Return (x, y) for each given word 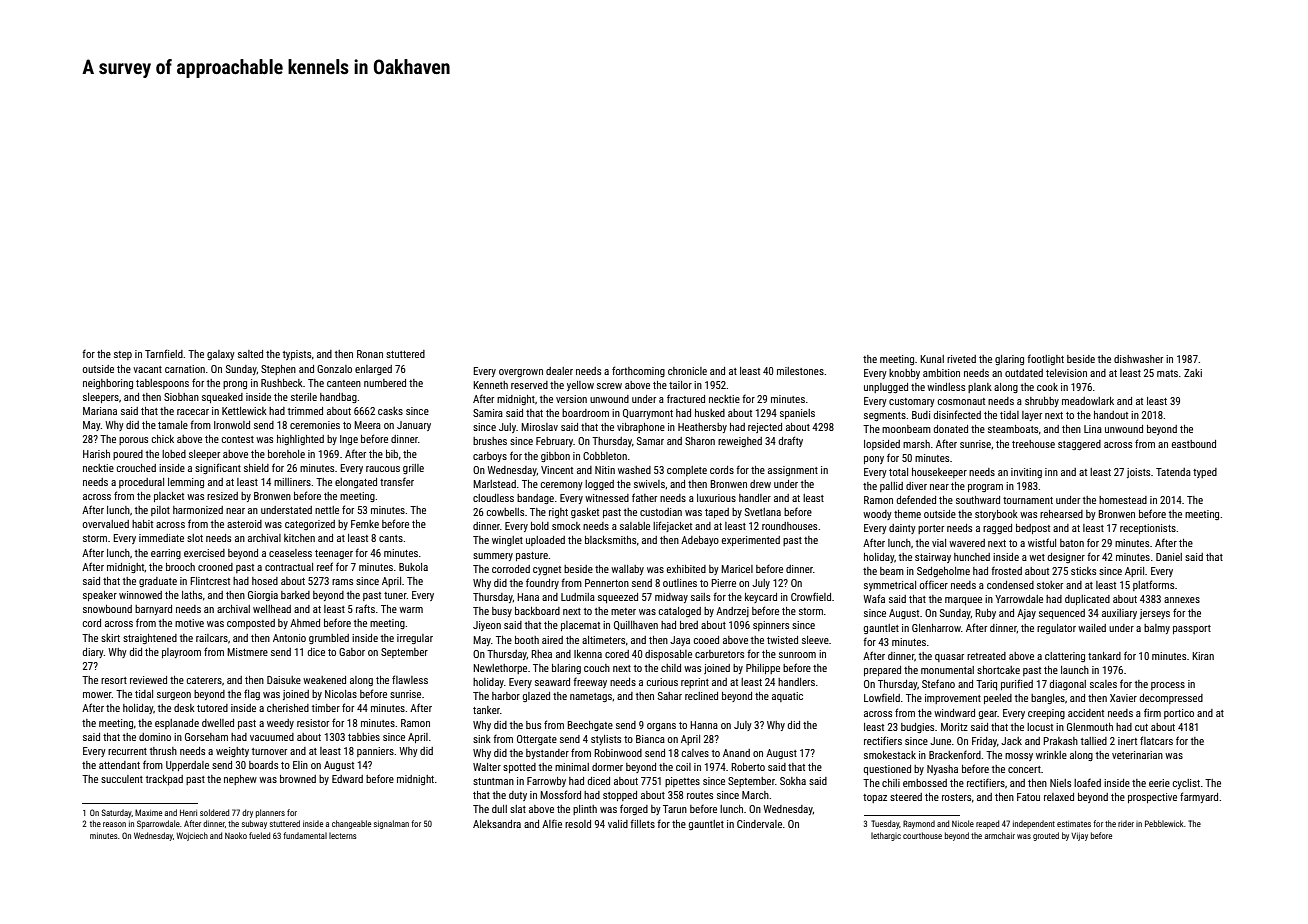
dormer (607, 767)
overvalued (106, 524)
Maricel (737, 569)
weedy (280, 724)
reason (114, 824)
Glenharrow (936, 628)
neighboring (108, 384)
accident (1086, 713)
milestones (800, 371)
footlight (1045, 359)
